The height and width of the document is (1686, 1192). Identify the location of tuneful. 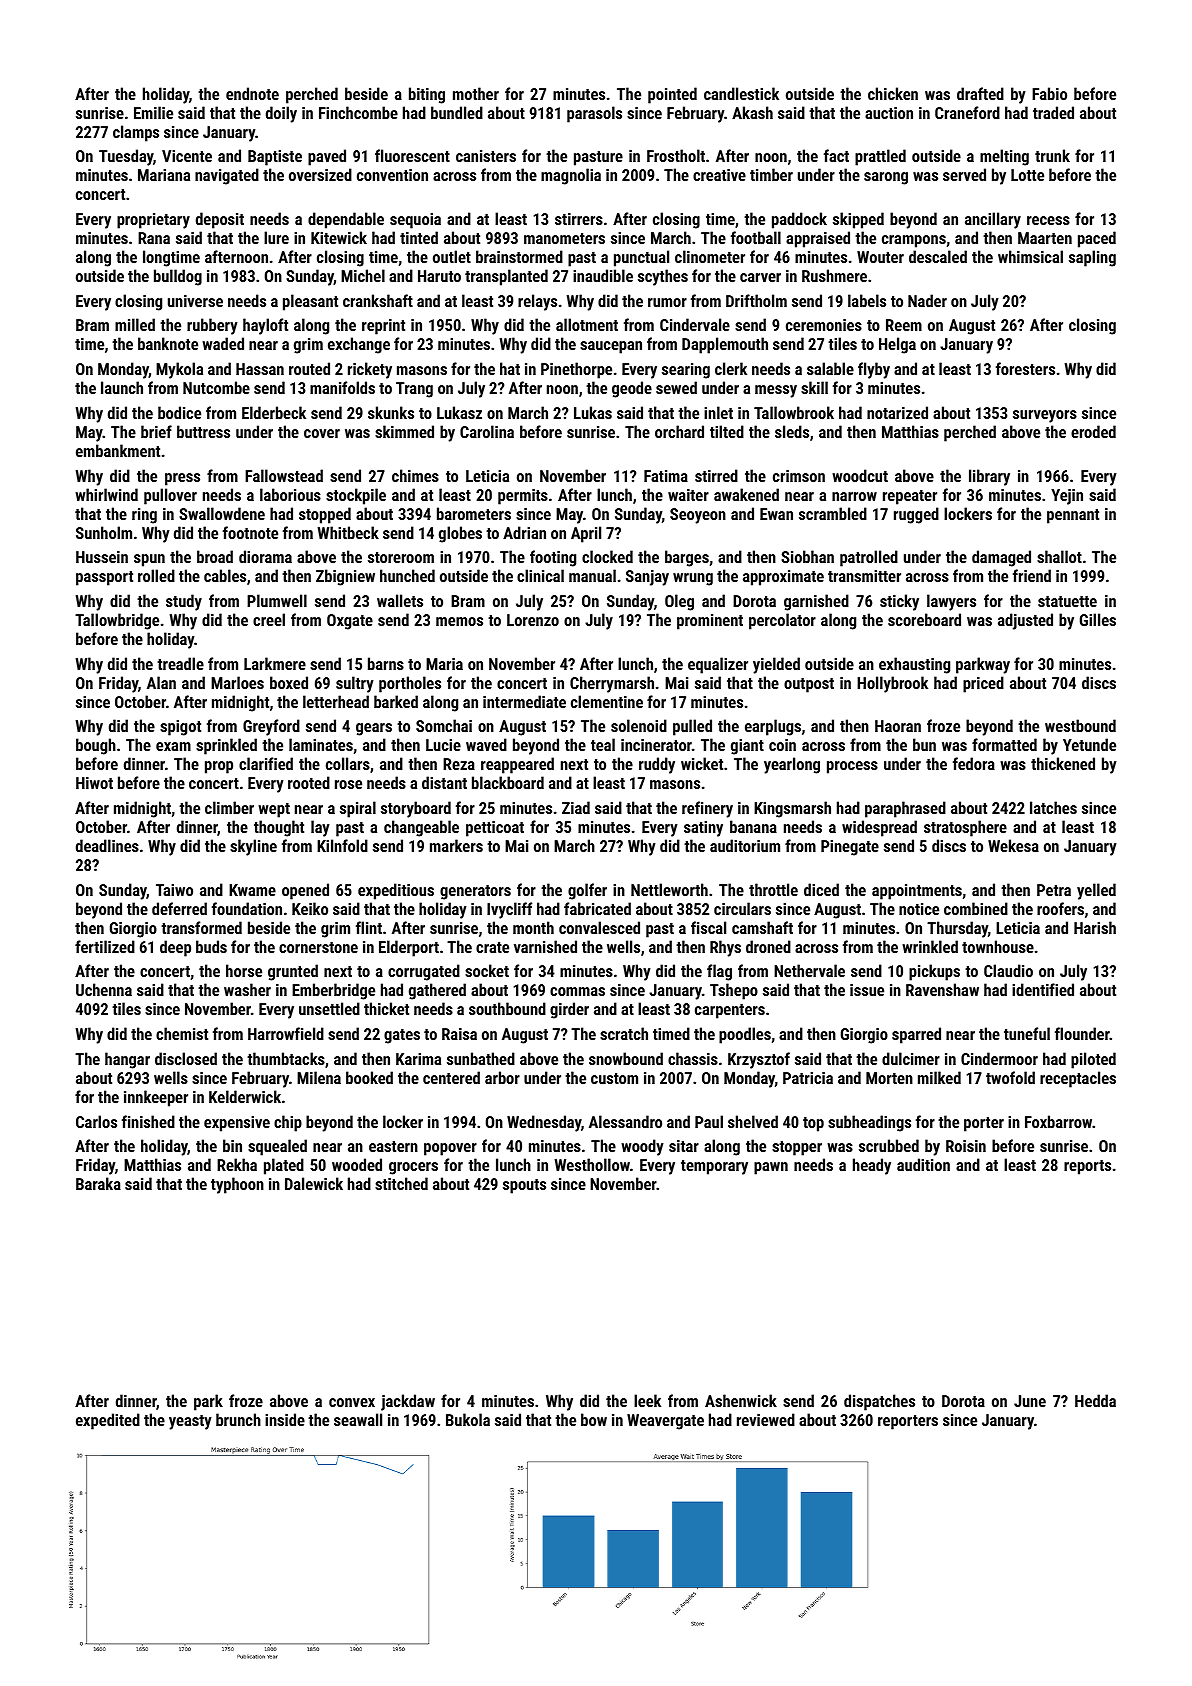
(1027, 1033).
